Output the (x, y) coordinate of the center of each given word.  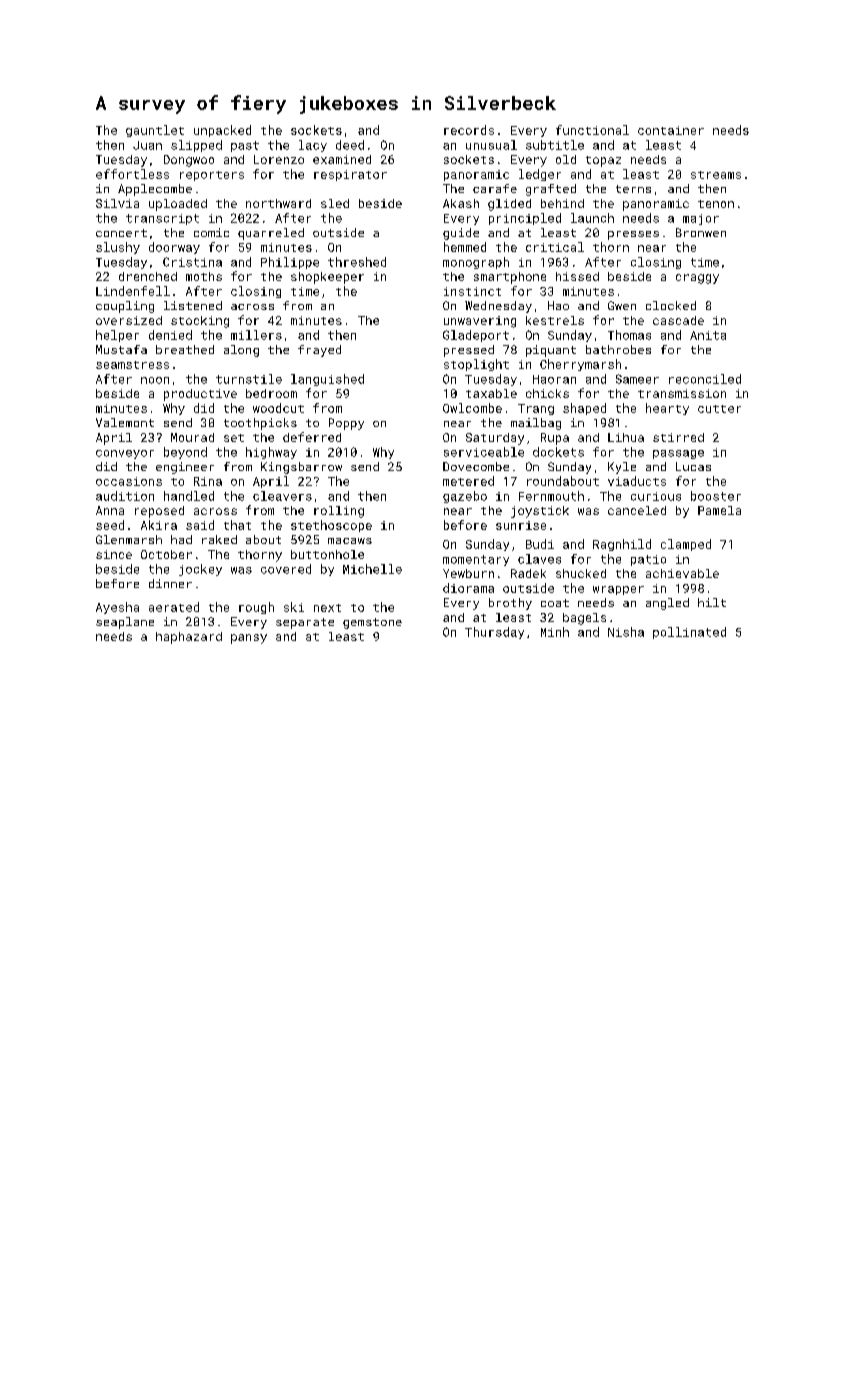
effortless (132, 174)
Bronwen (701, 232)
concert (121, 233)
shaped (584, 409)
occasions (129, 481)
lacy (313, 146)
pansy (249, 639)
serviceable (484, 452)
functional (592, 130)
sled (335, 203)
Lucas (693, 466)
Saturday (495, 439)
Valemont (125, 422)
